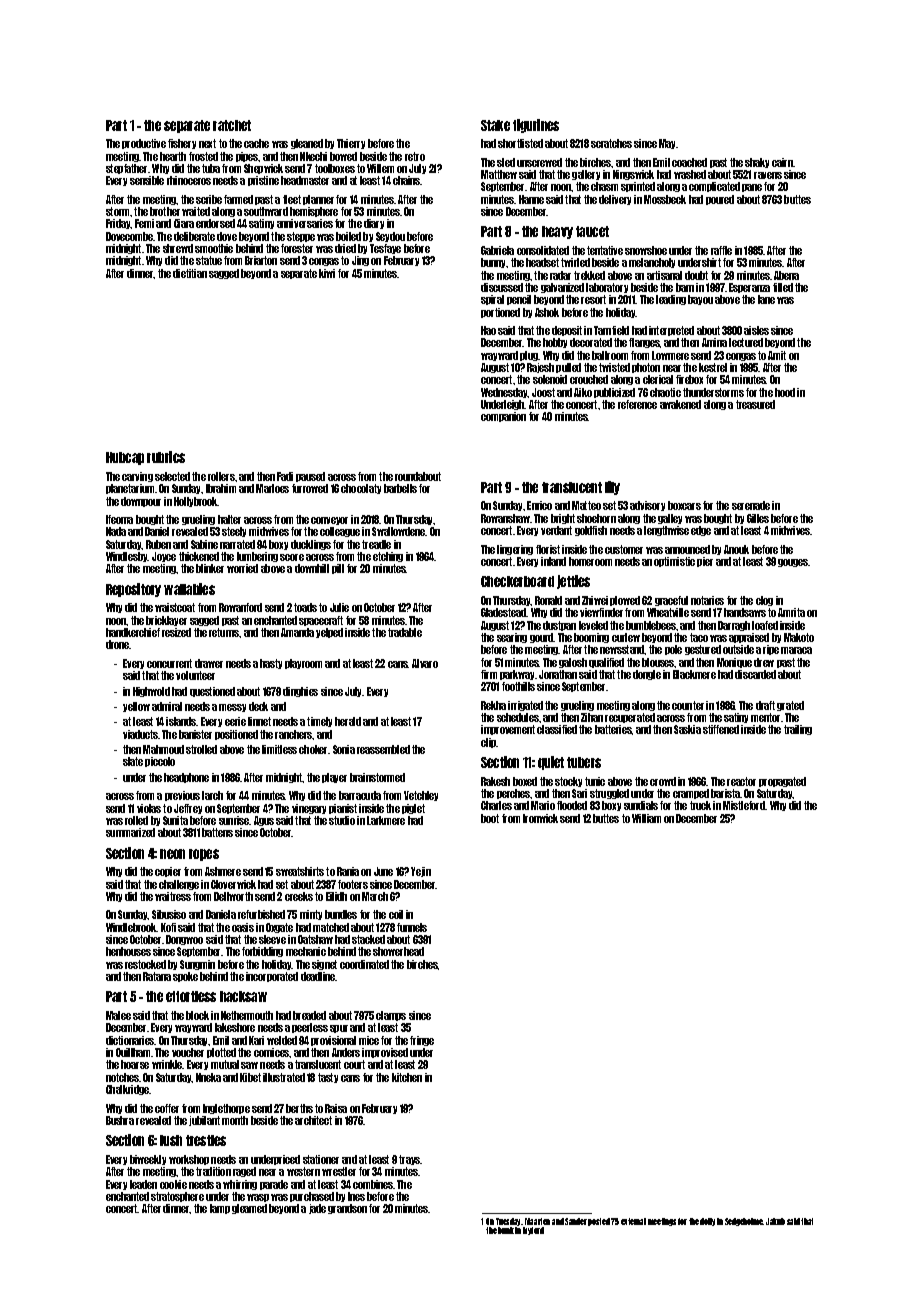 The width and height of the screenshot is (924, 1308). I want to click on stepfather, so click(126, 169).
